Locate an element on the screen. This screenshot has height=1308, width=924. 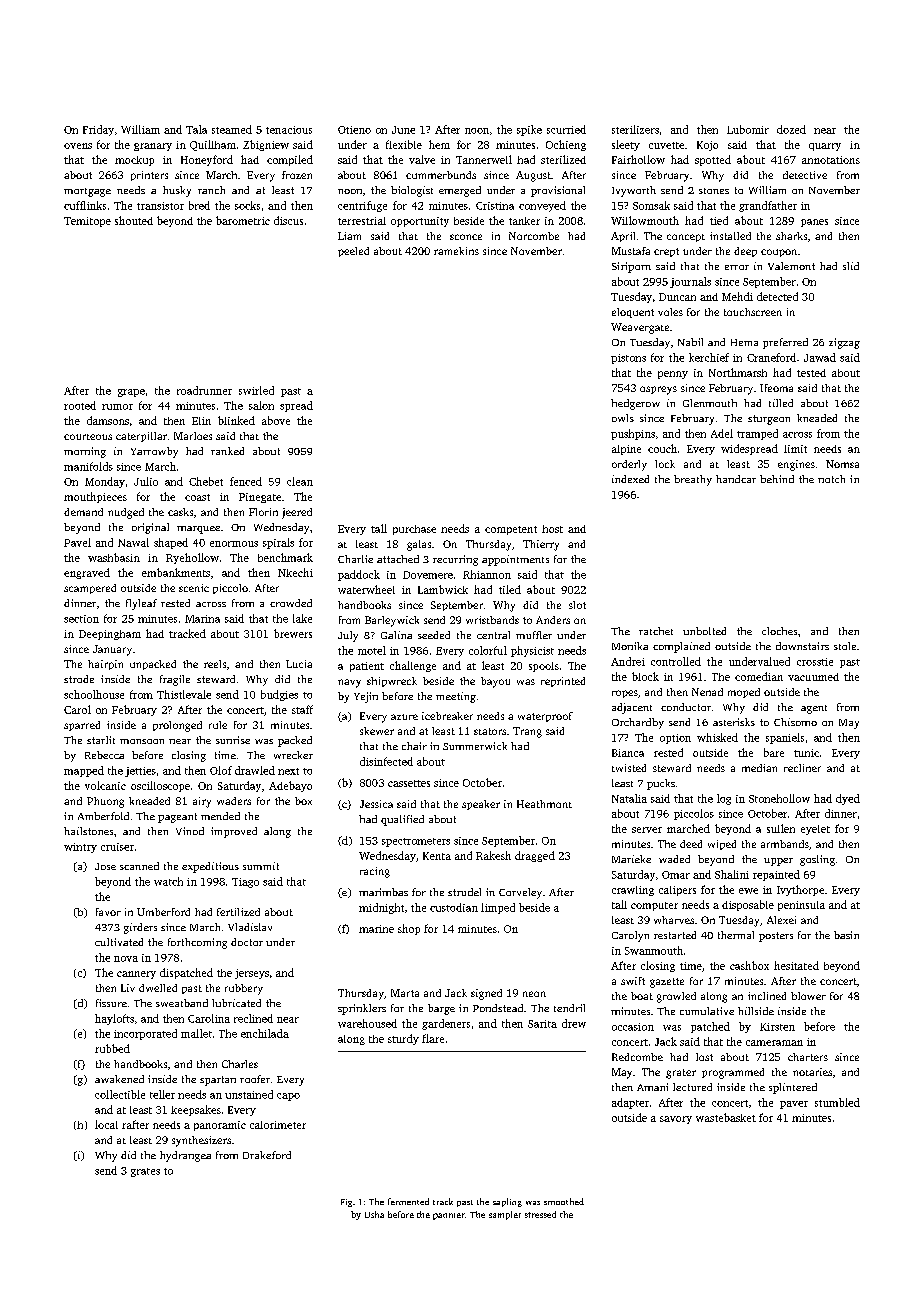
Ifeoma is located at coordinates (776, 388).
